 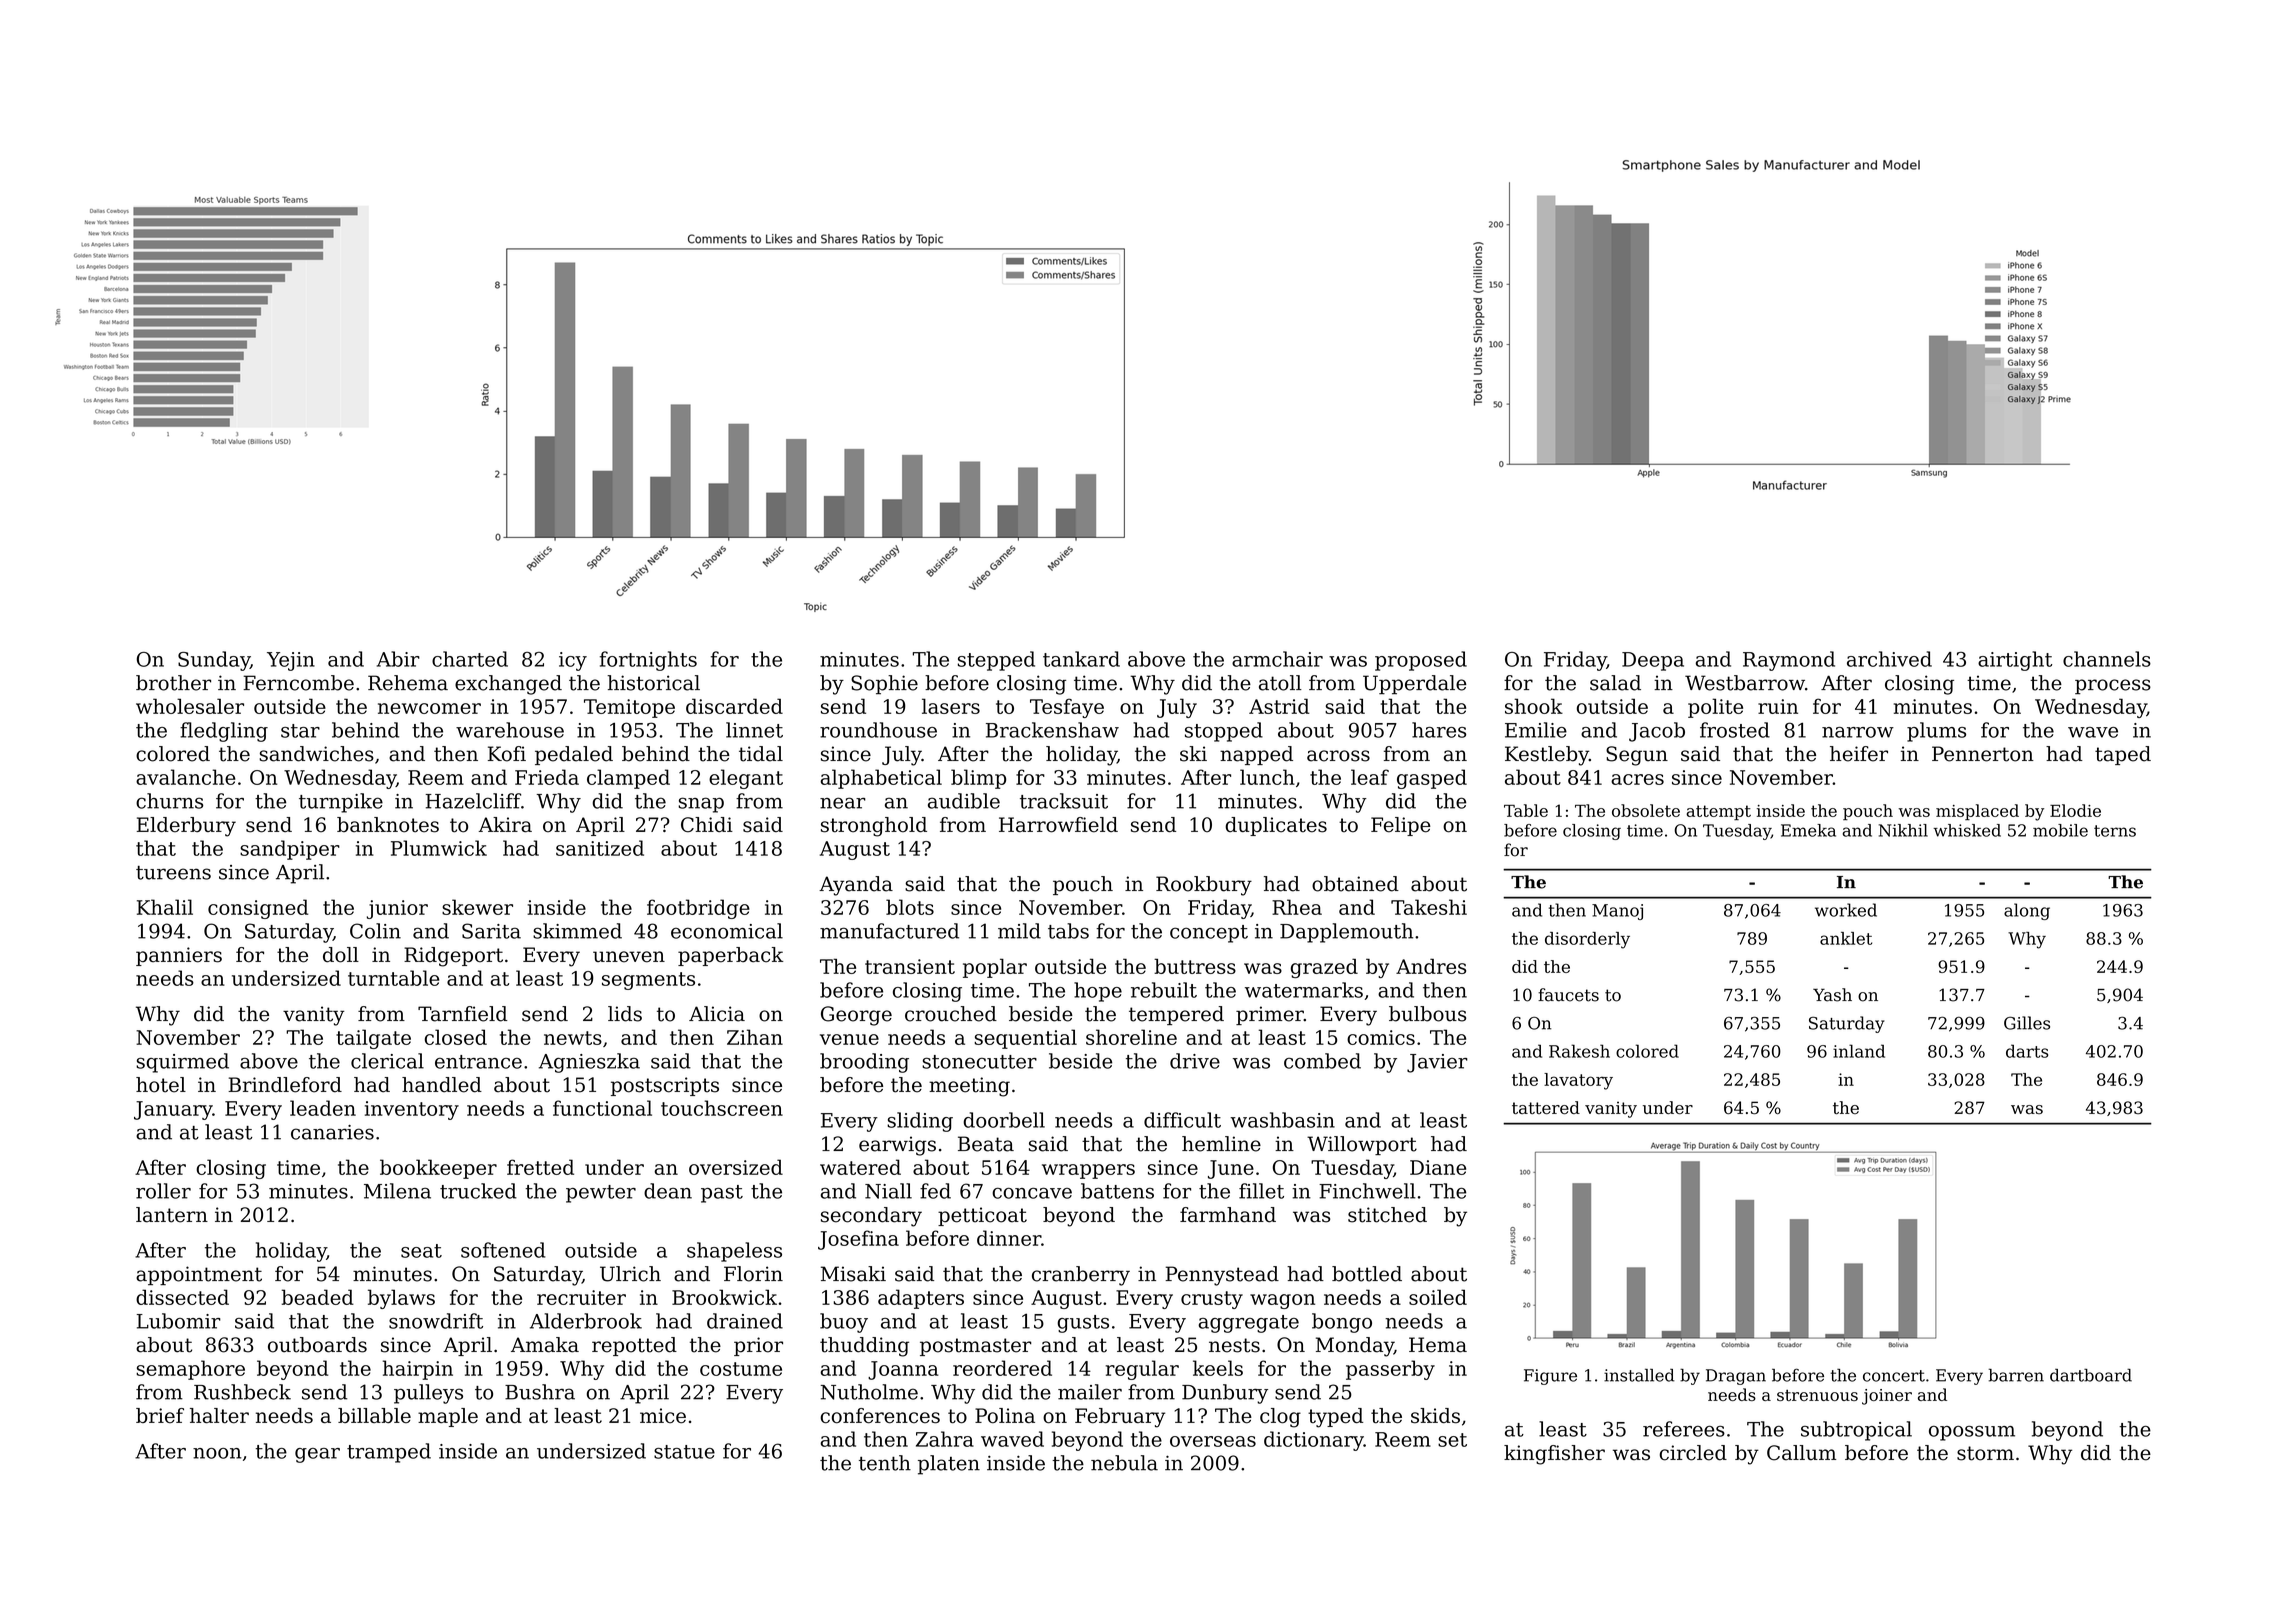 I want to click on along, so click(x=2027, y=911).
